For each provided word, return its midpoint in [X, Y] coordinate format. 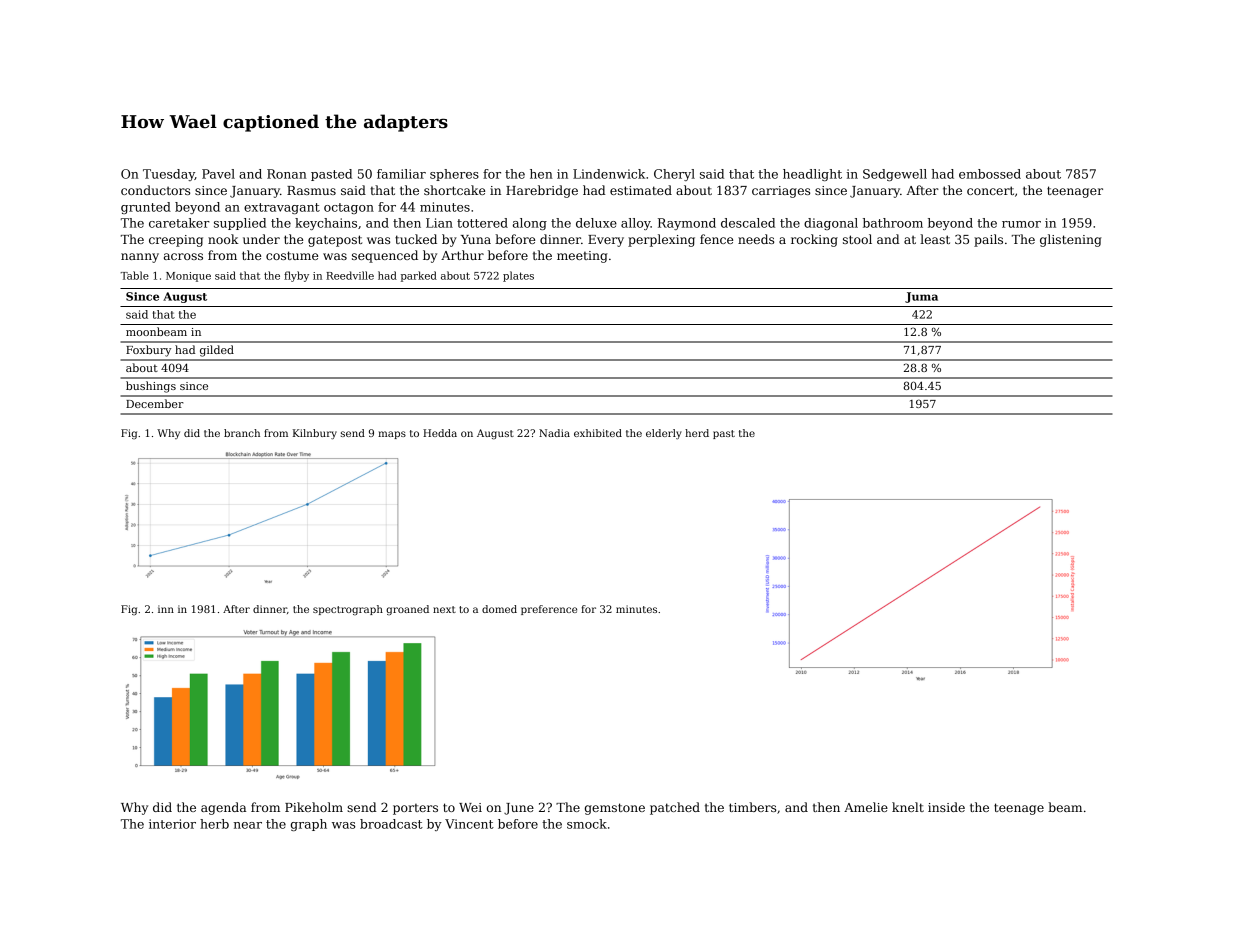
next [444, 609]
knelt [908, 807]
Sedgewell [895, 175]
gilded [217, 351]
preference [549, 610]
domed [499, 609]
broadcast [391, 824]
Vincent [469, 824]
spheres [454, 175]
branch [242, 433]
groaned [407, 610]
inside [946, 807]
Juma [921, 297]
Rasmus [311, 190]
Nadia [554, 433]
